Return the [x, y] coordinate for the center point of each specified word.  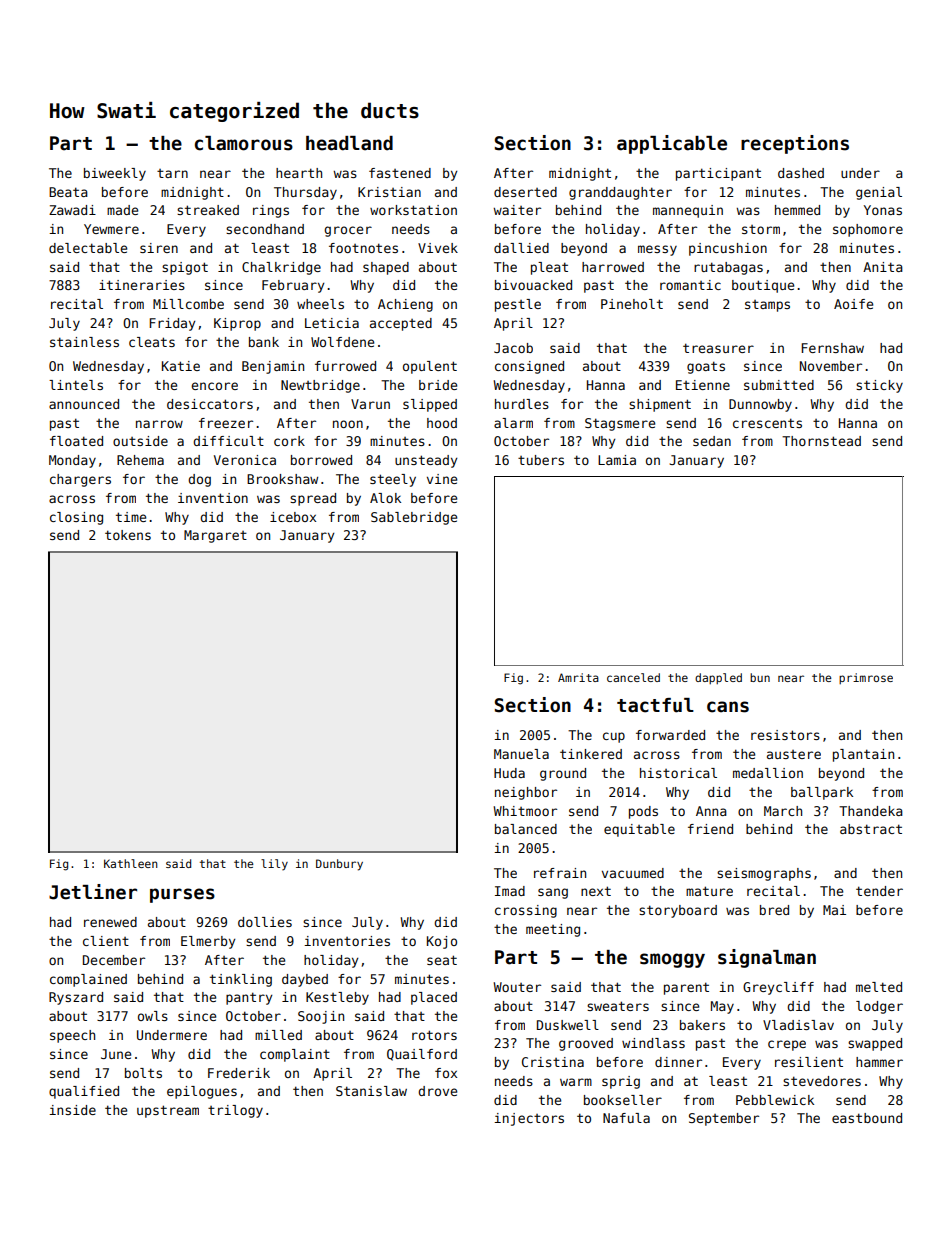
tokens [128, 535]
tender [879, 891]
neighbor [526, 793]
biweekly [115, 174]
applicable [672, 144]
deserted [525, 192]
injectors [529, 1119]
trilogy [235, 1111]
